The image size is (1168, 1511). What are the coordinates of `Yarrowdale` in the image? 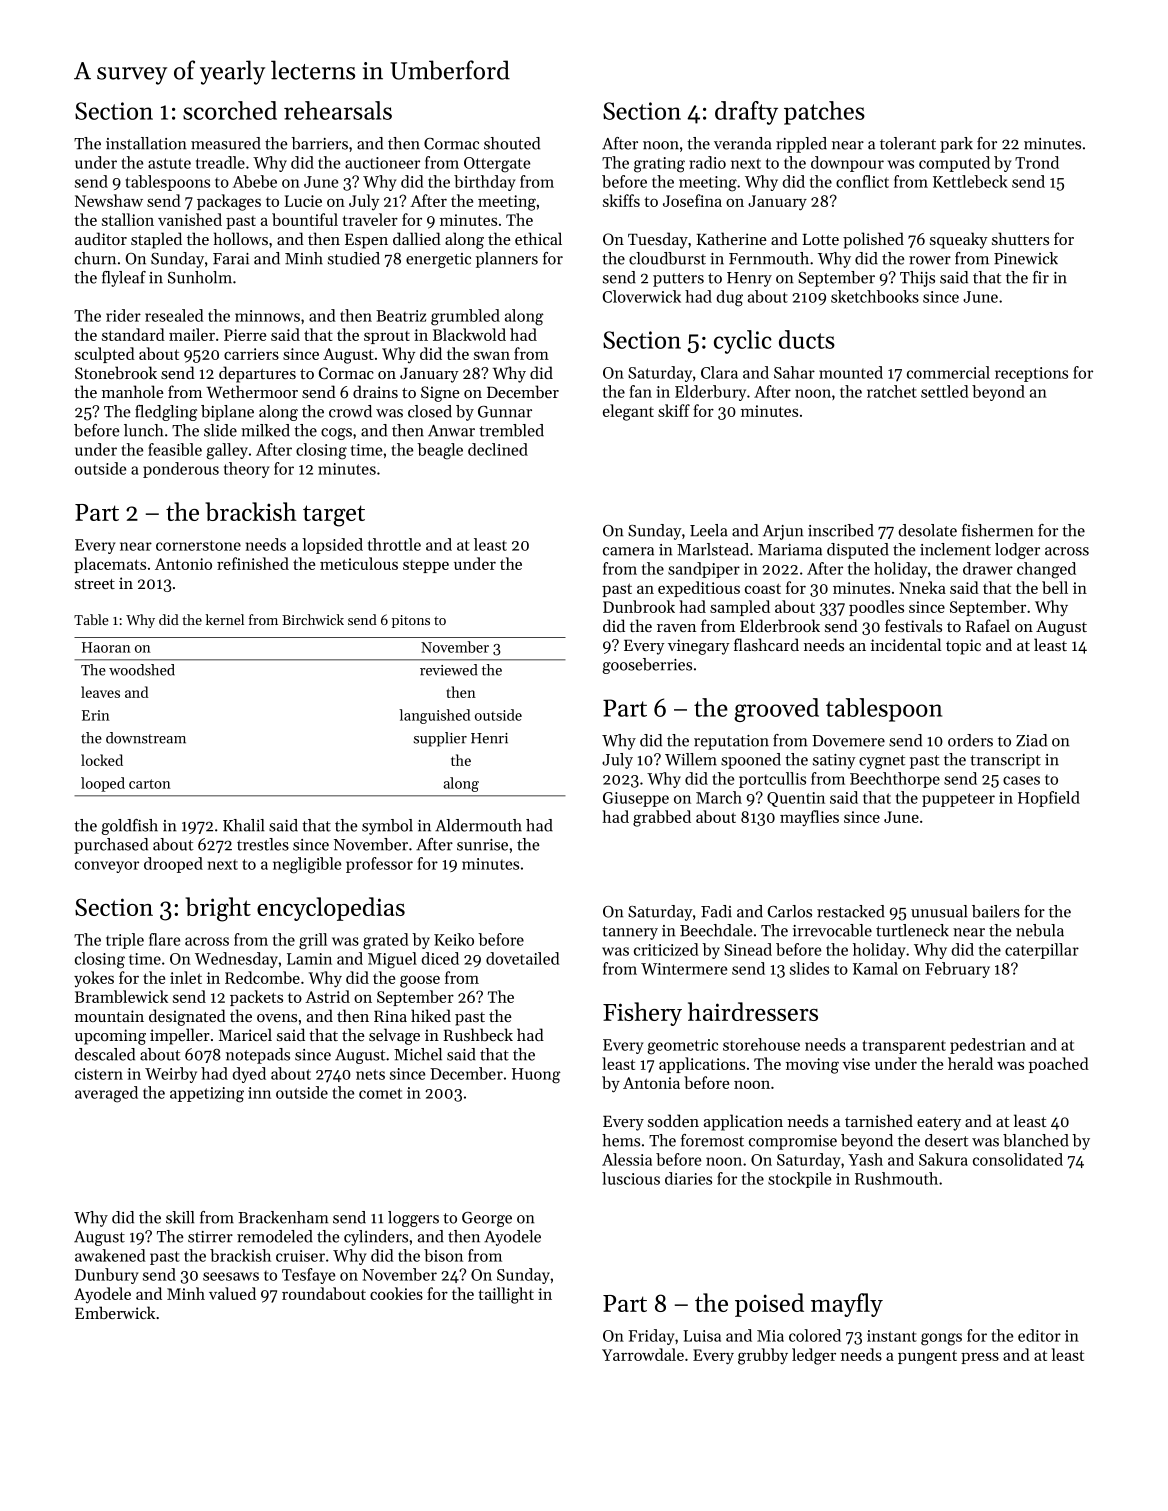 It's located at (643, 1354).
